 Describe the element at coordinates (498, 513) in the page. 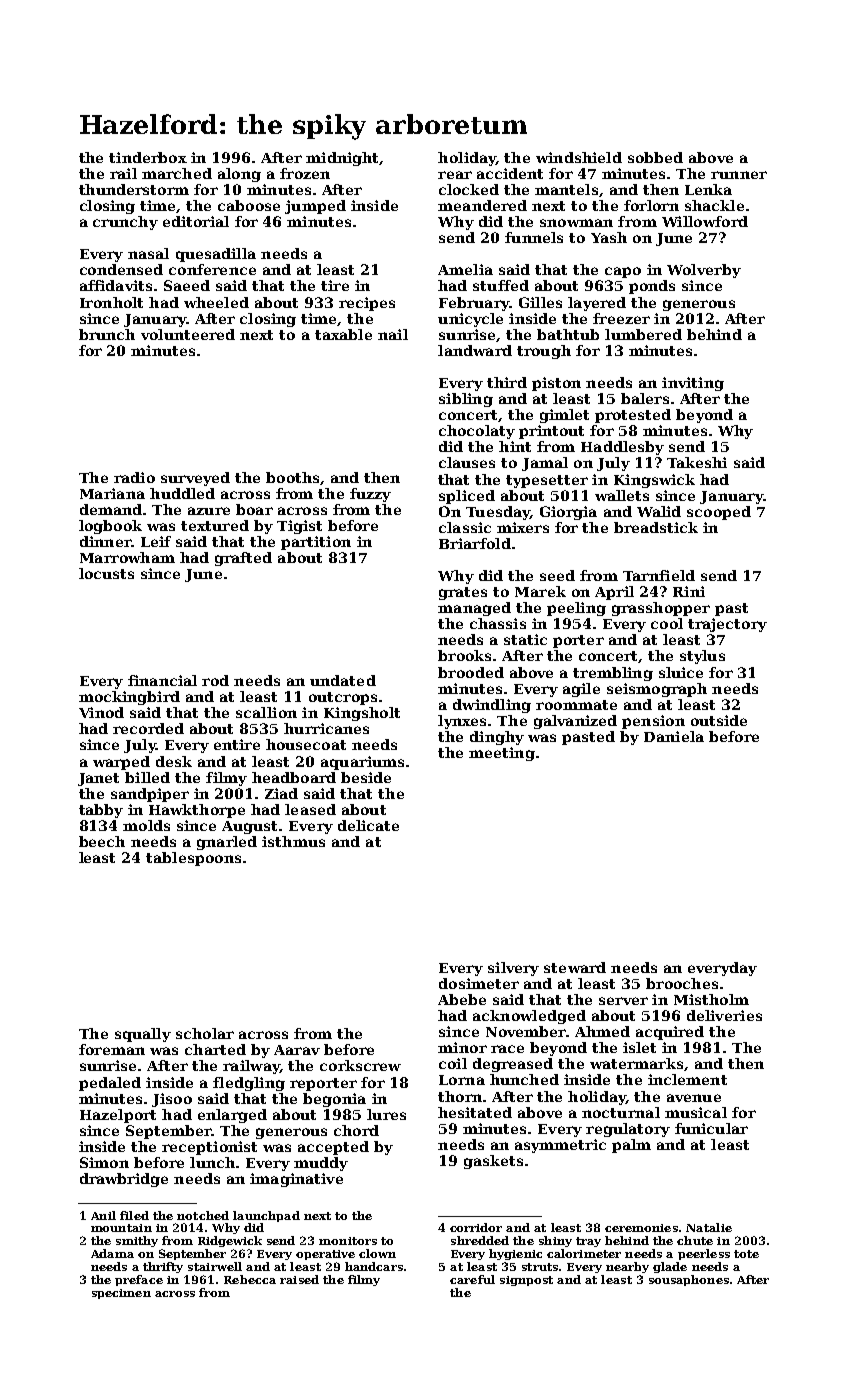

I see `Tuesday` at that location.
